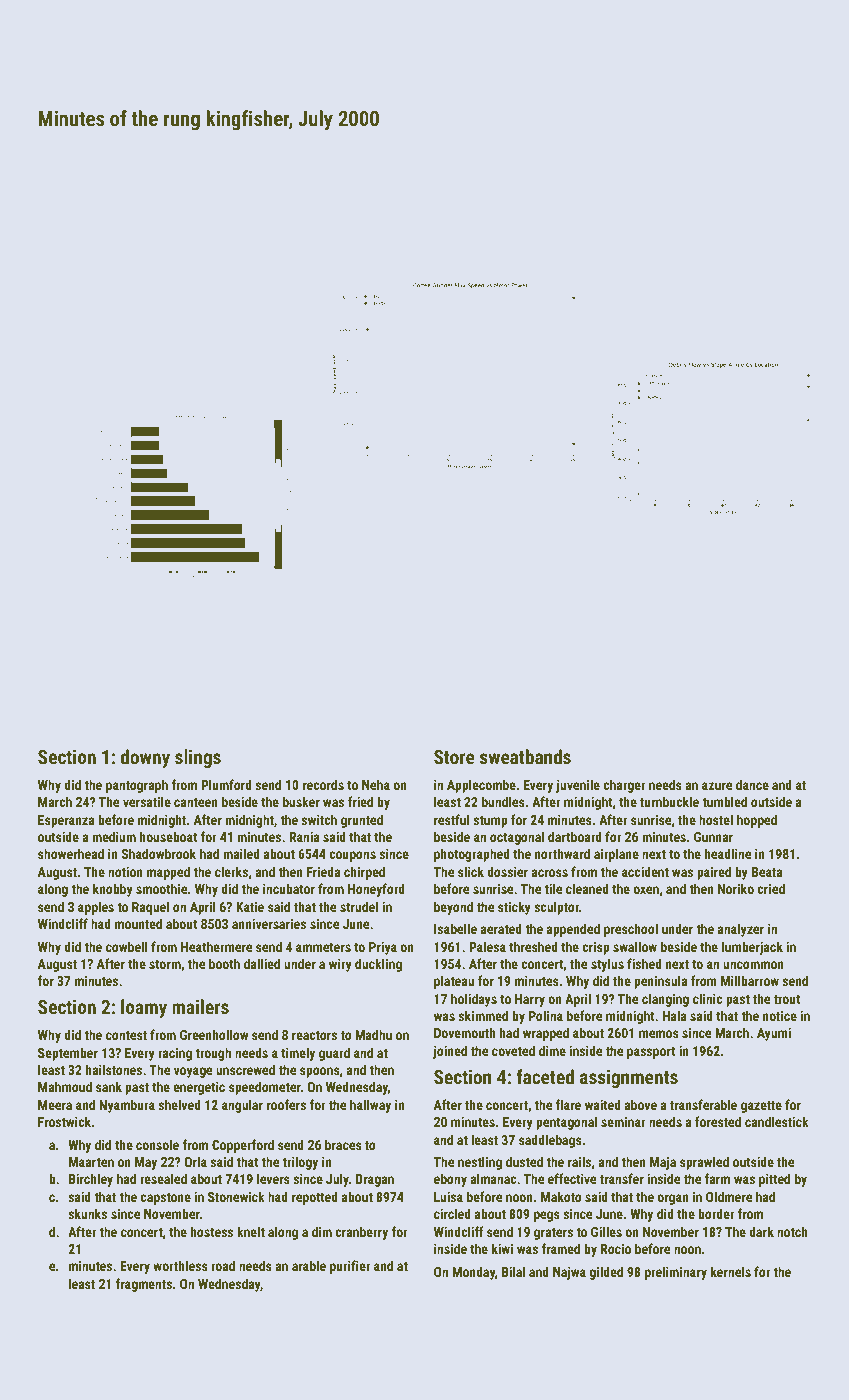 The image size is (849, 1400). I want to click on hallway, so click(370, 1106).
